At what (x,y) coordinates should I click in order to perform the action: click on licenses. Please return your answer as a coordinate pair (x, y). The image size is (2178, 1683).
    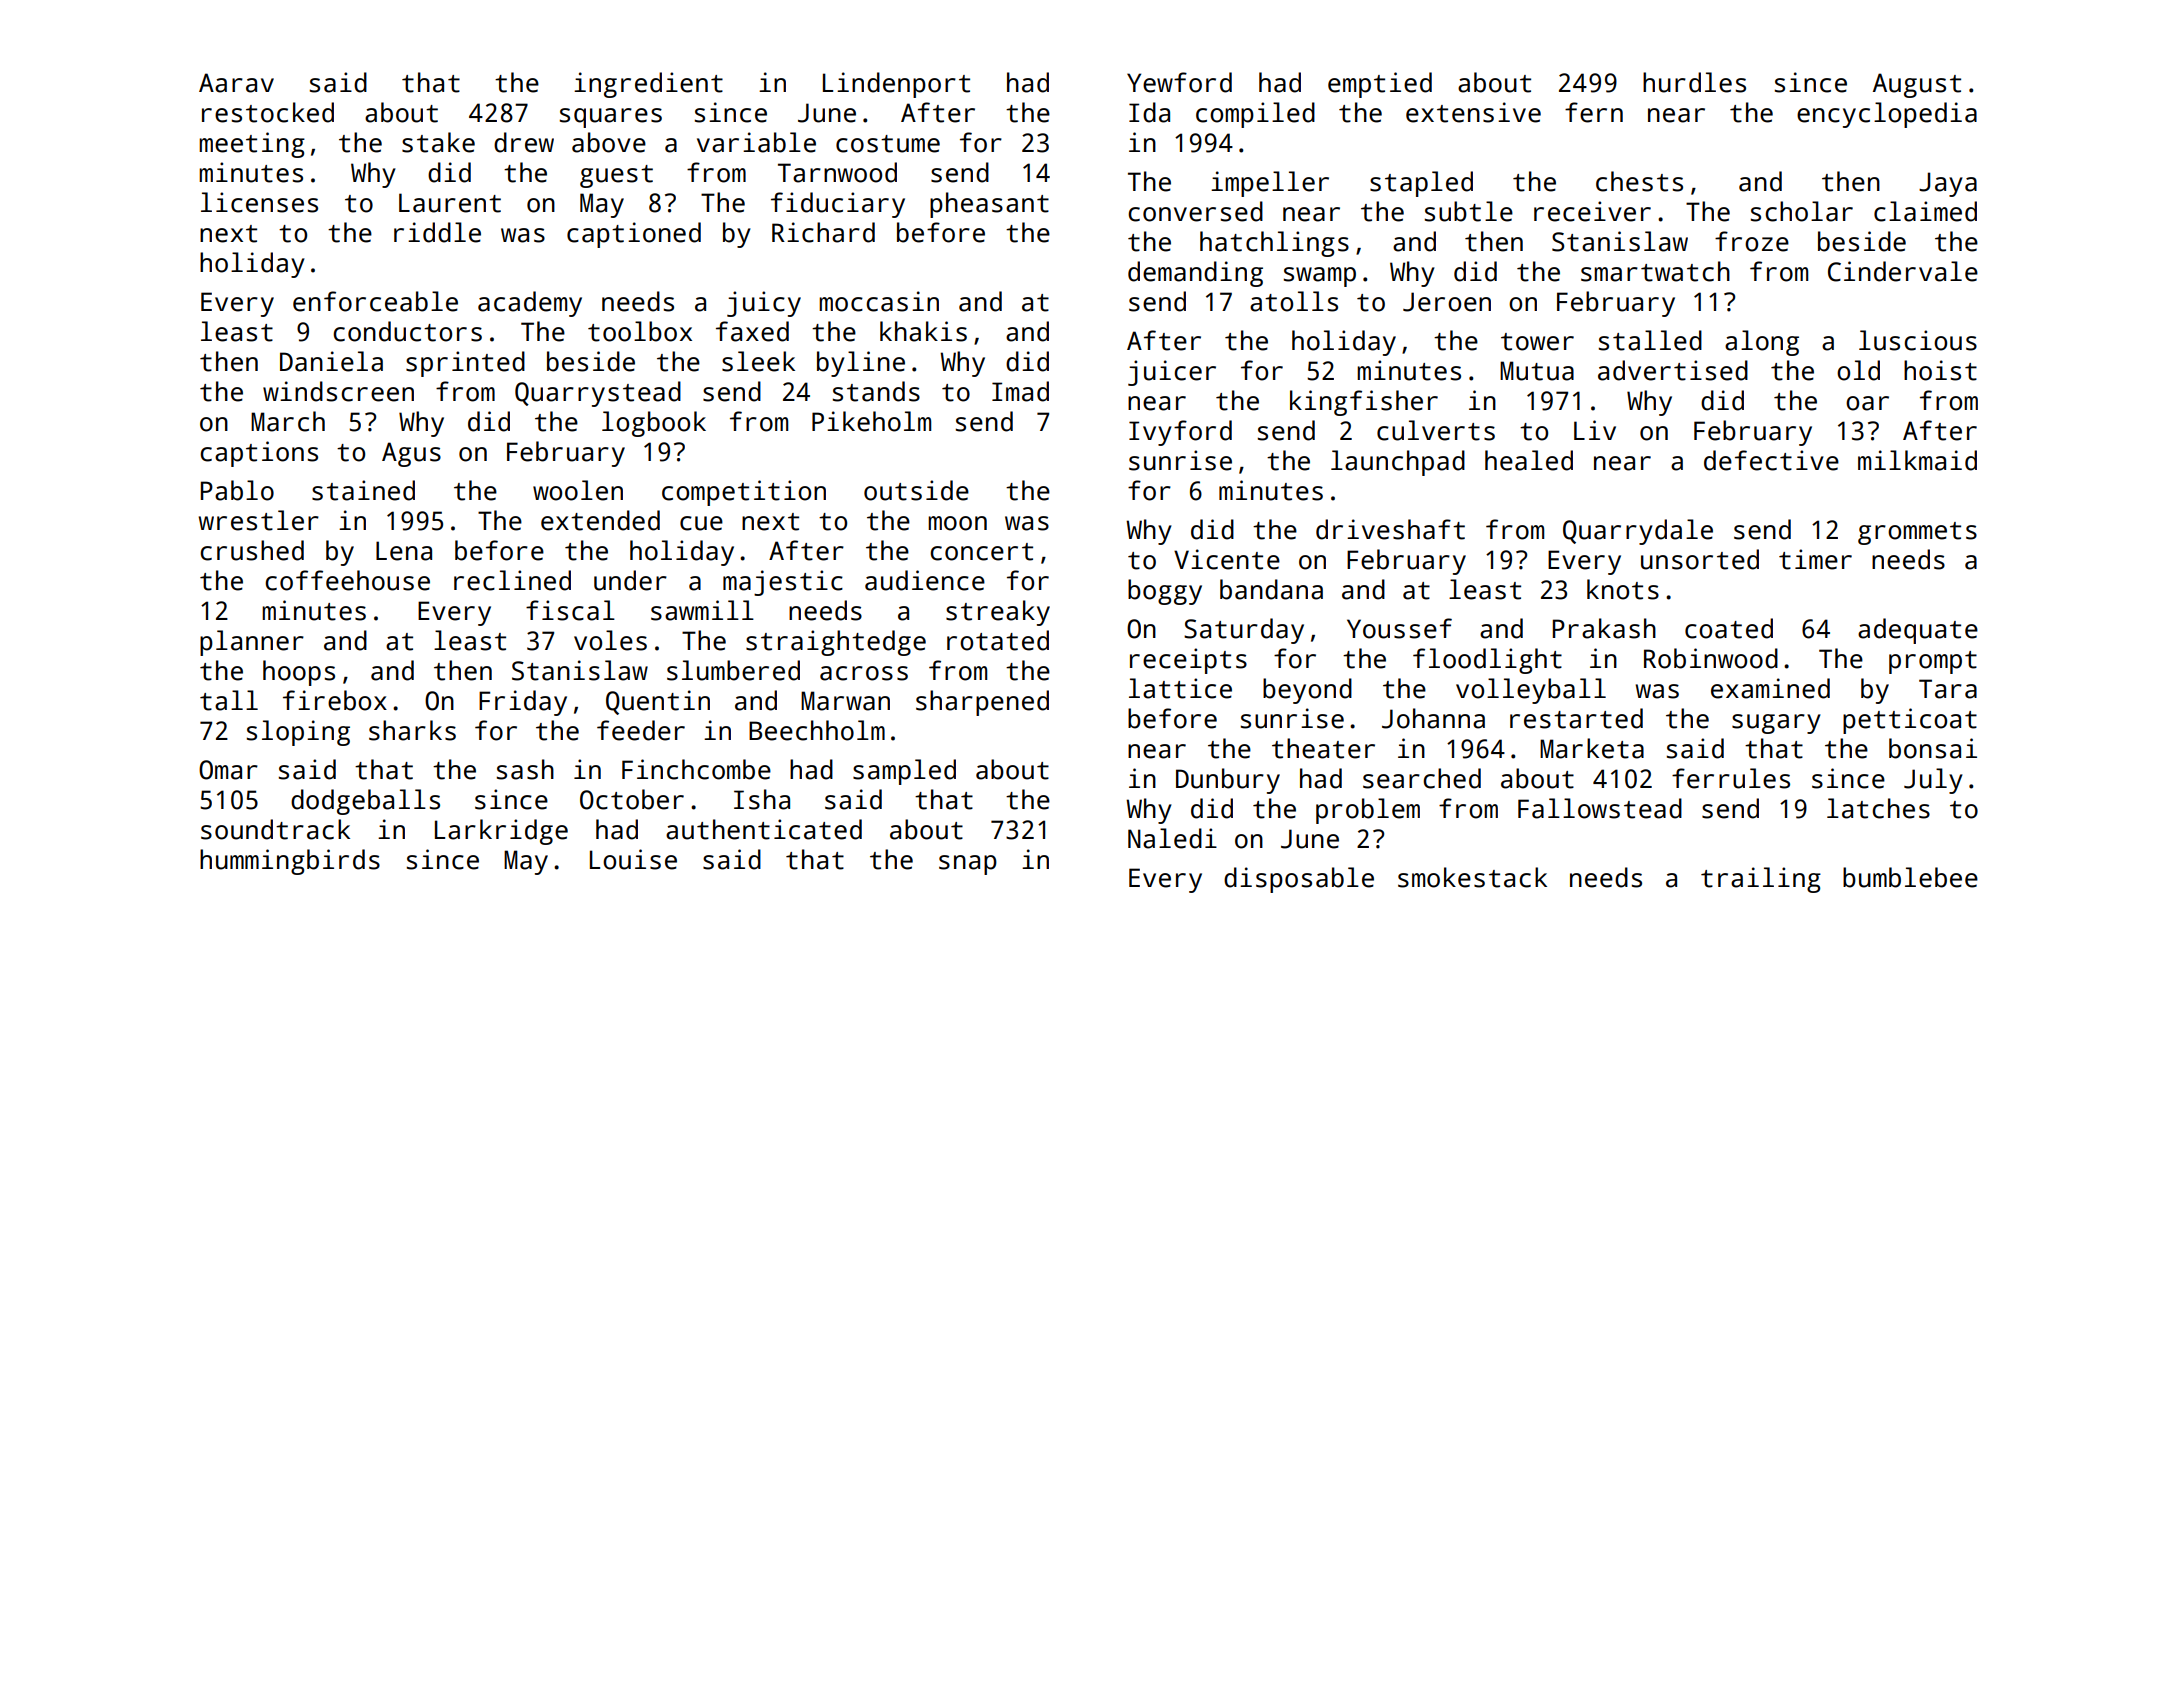
    Looking at the image, I should click on (259, 202).
